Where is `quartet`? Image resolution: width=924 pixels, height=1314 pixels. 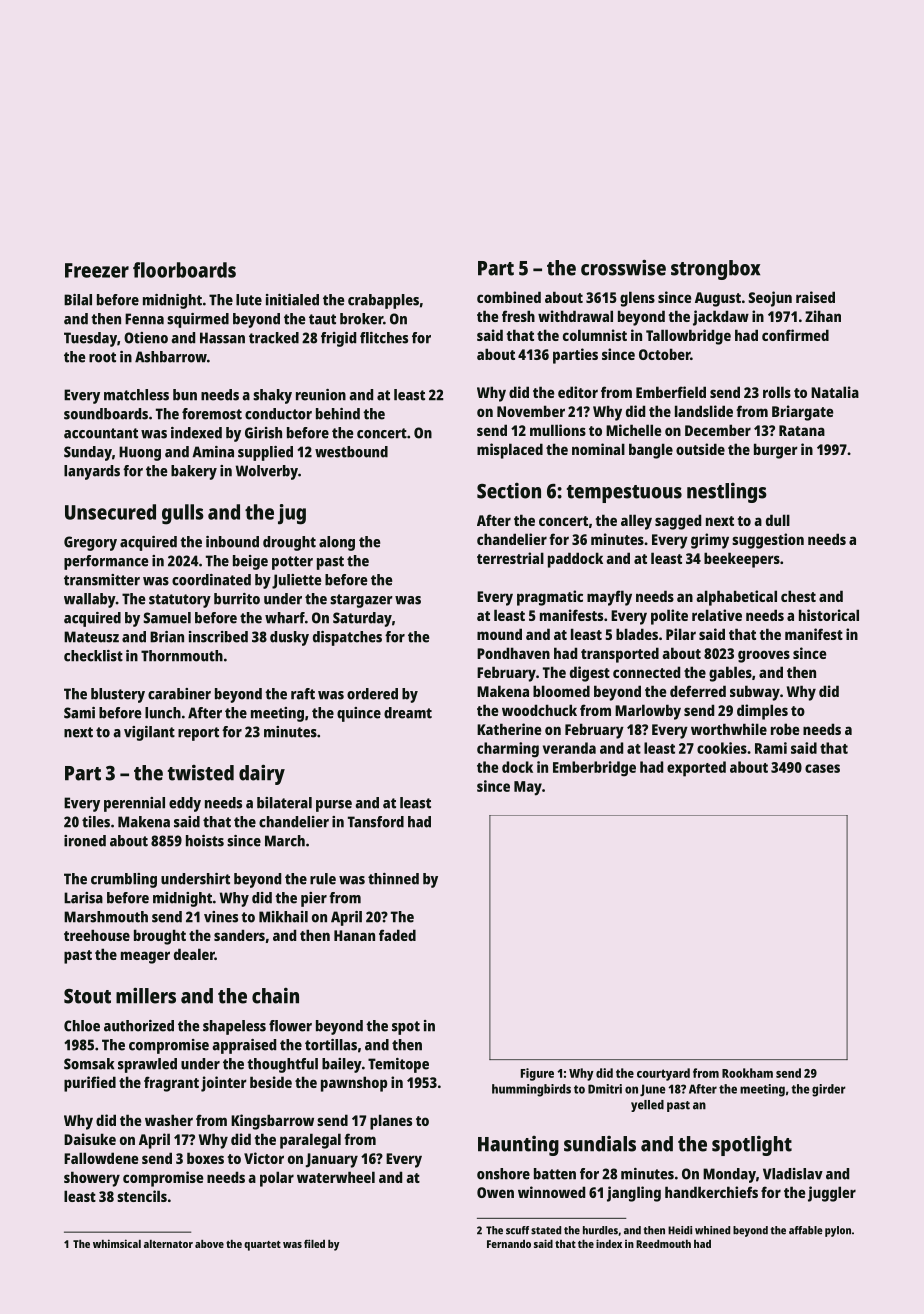 quartet is located at coordinates (262, 1246).
